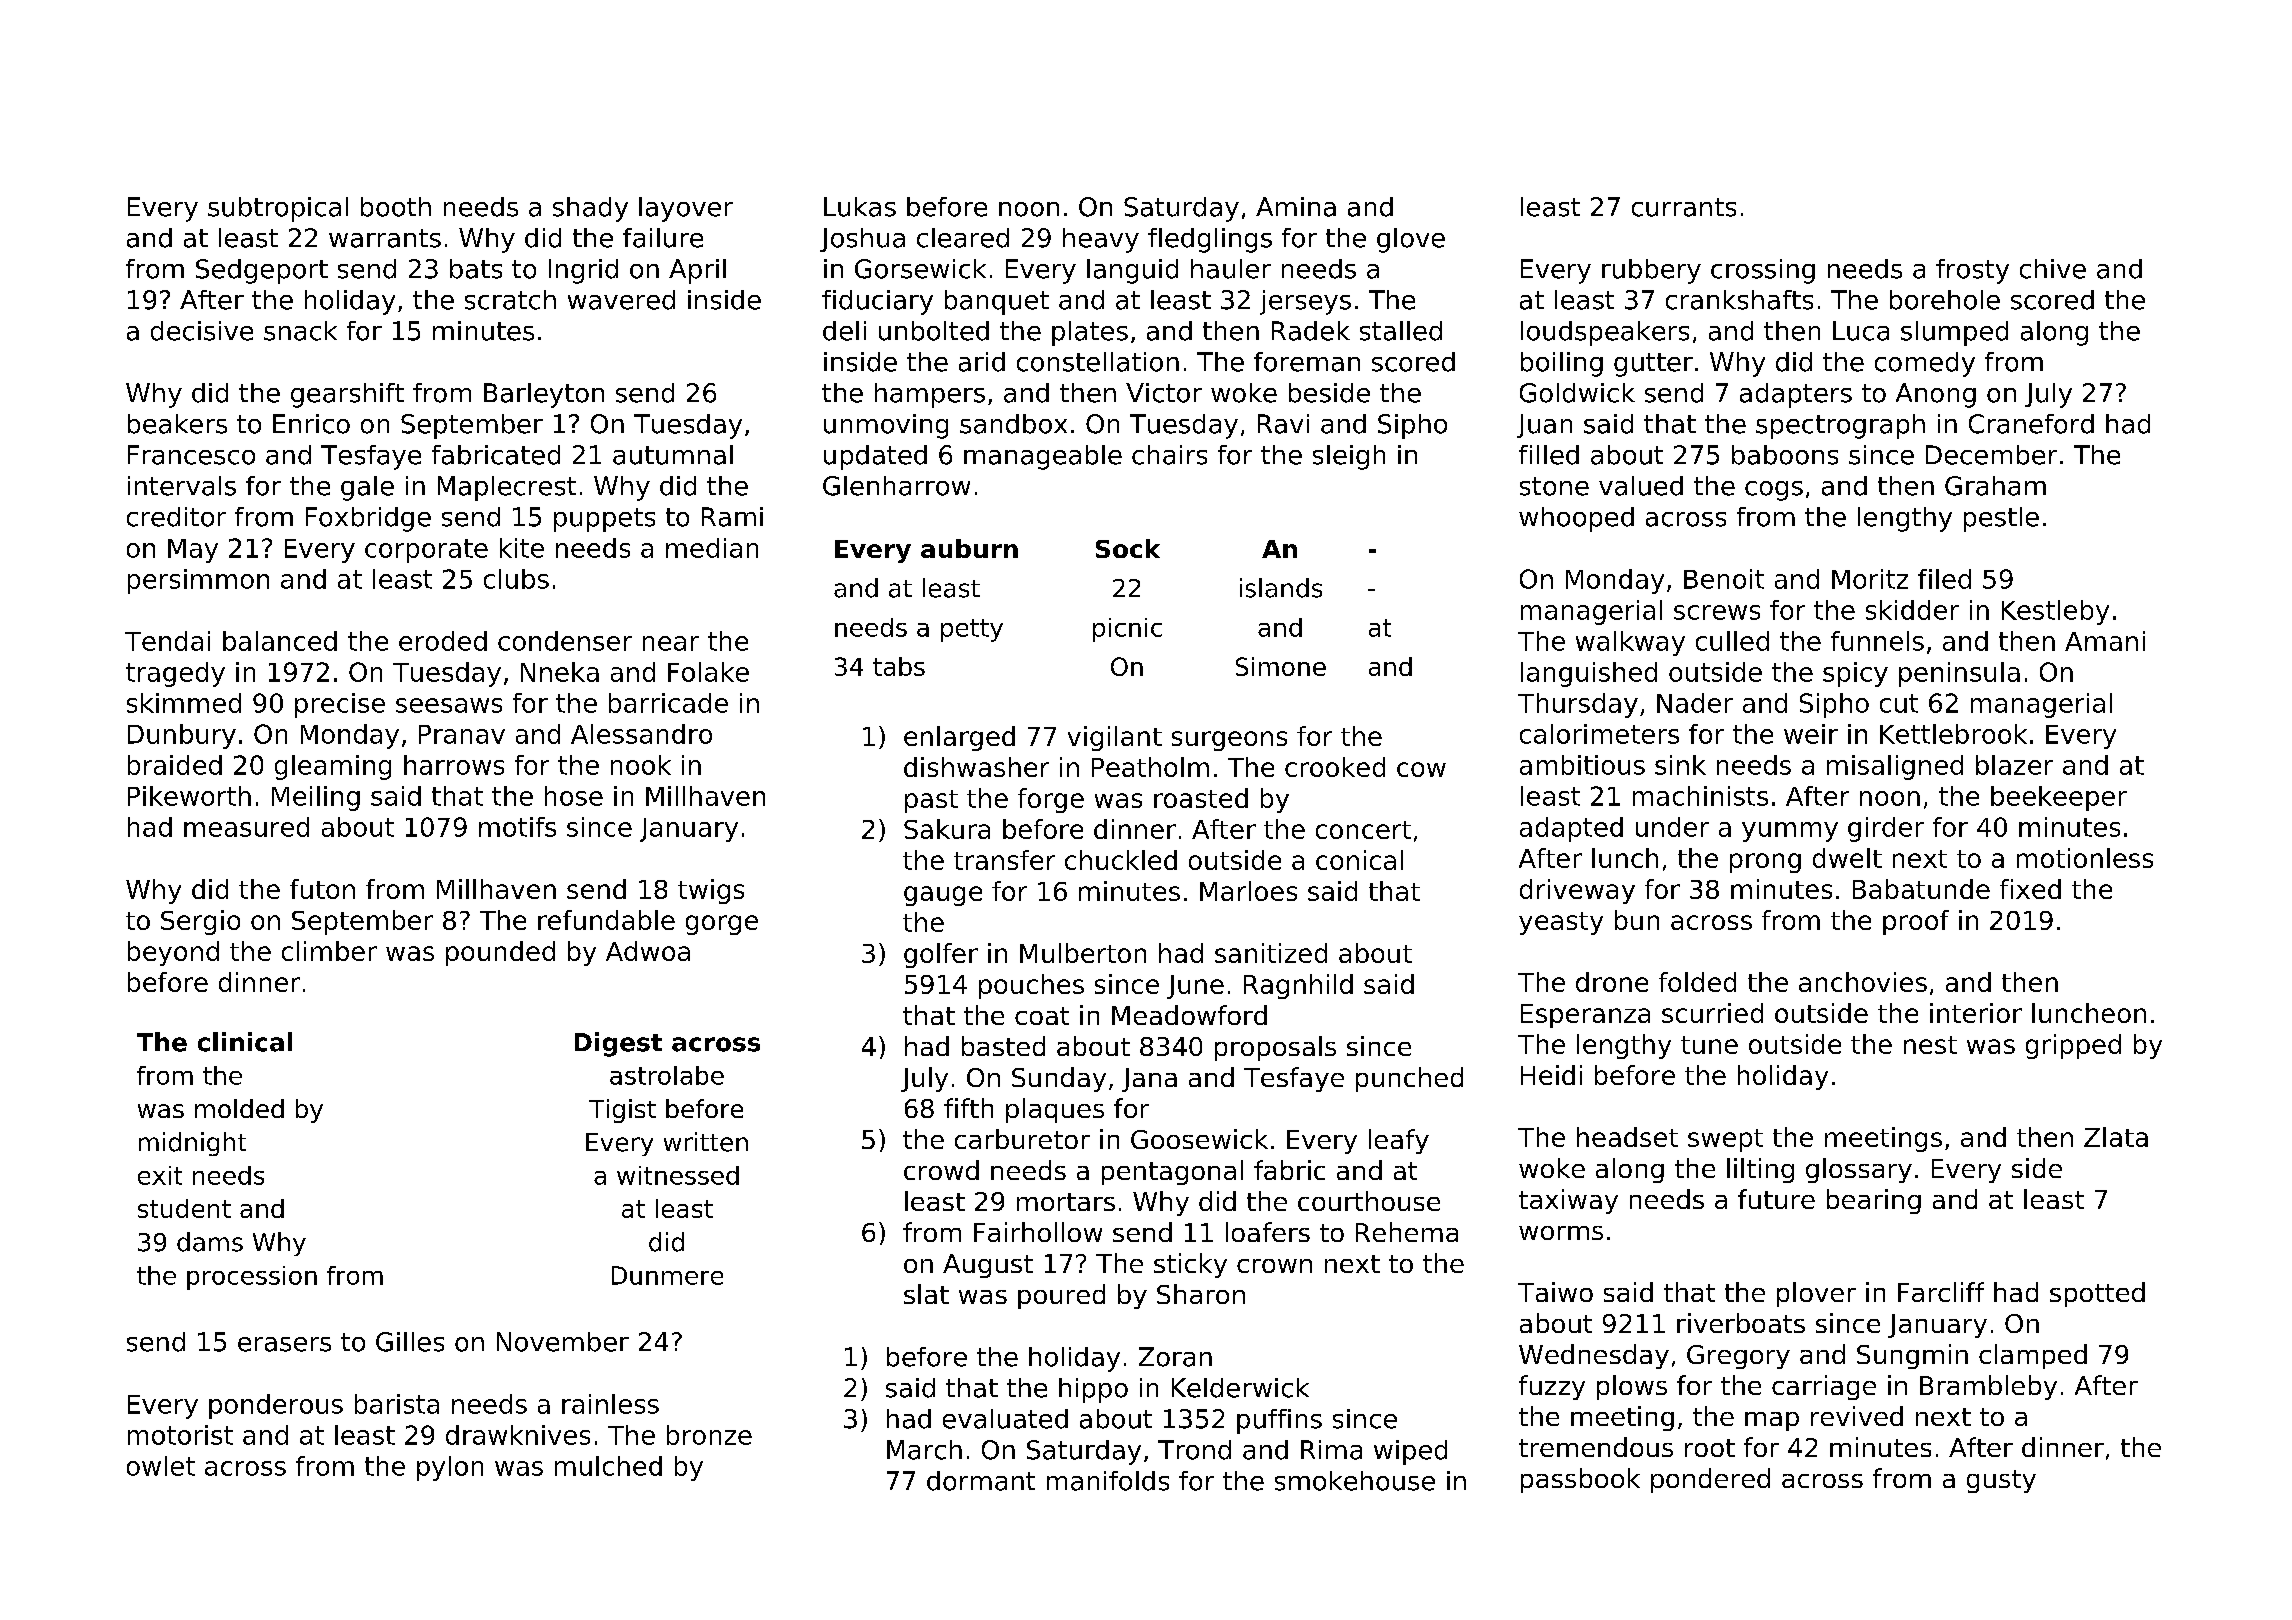  I want to click on dormant, so click(981, 1481).
